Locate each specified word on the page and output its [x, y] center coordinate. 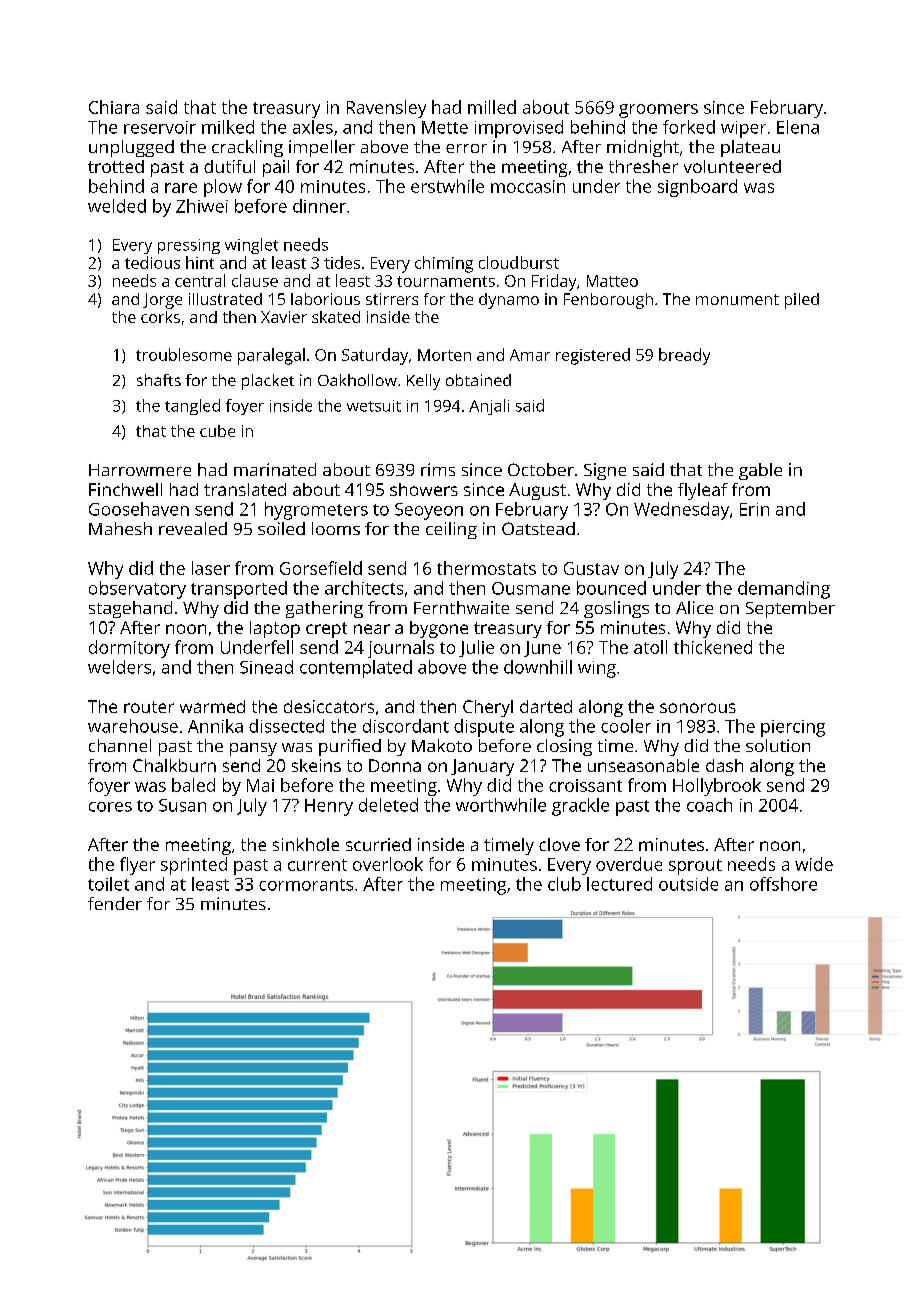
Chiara [114, 107]
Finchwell [125, 489]
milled [492, 107]
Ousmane [531, 588]
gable [760, 471]
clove [559, 844]
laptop [275, 629]
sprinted [194, 866]
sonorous [698, 708]
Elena [798, 127]
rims [438, 469]
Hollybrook [717, 787]
